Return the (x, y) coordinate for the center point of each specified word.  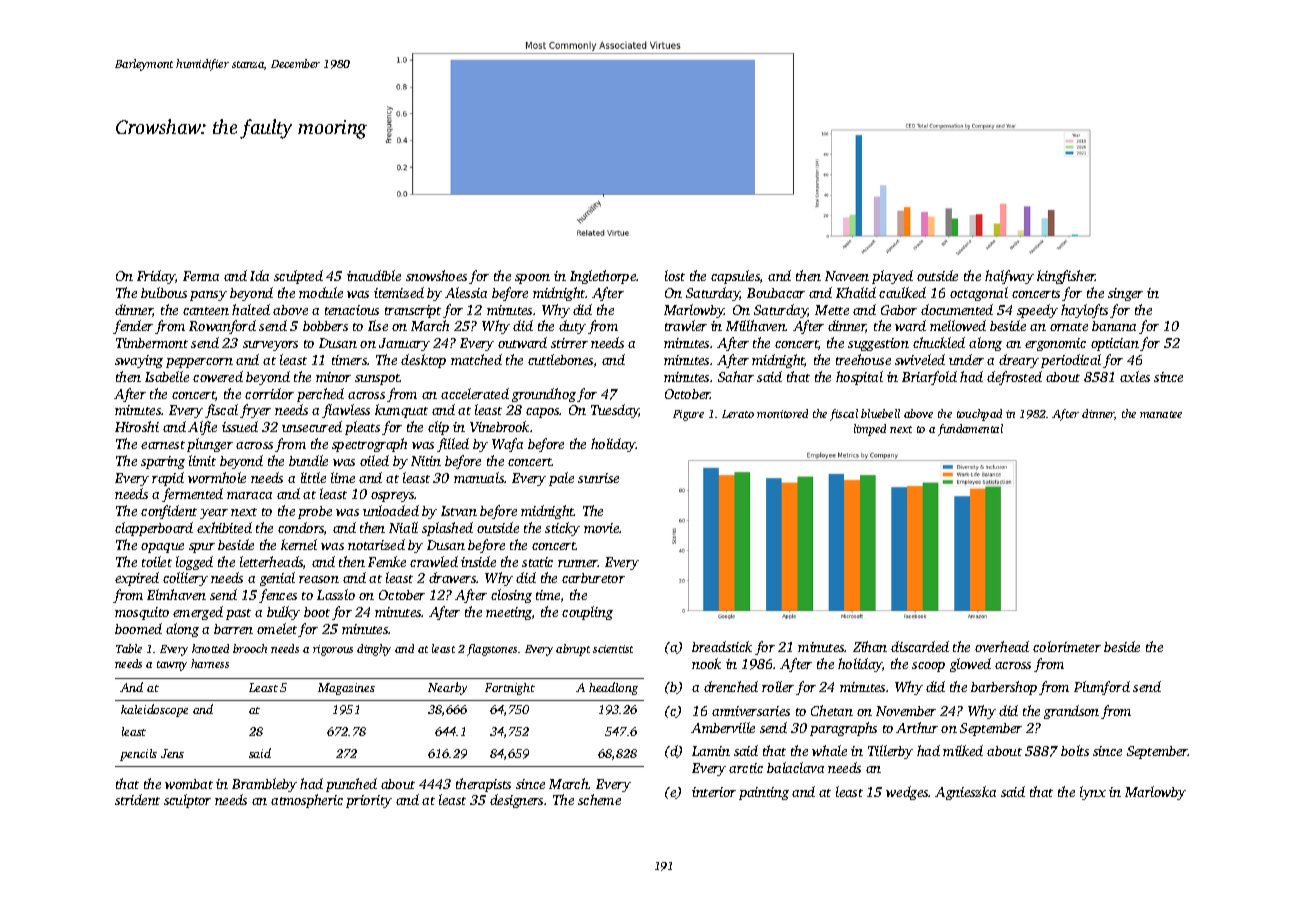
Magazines (346, 689)
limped (870, 430)
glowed (970, 665)
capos (543, 413)
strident (137, 799)
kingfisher (1066, 277)
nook (706, 663)
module (321, 292)
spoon (532, 279)
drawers (453, 577)
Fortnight (510, 689)
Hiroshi (137, 426)
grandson (1071, 712)
